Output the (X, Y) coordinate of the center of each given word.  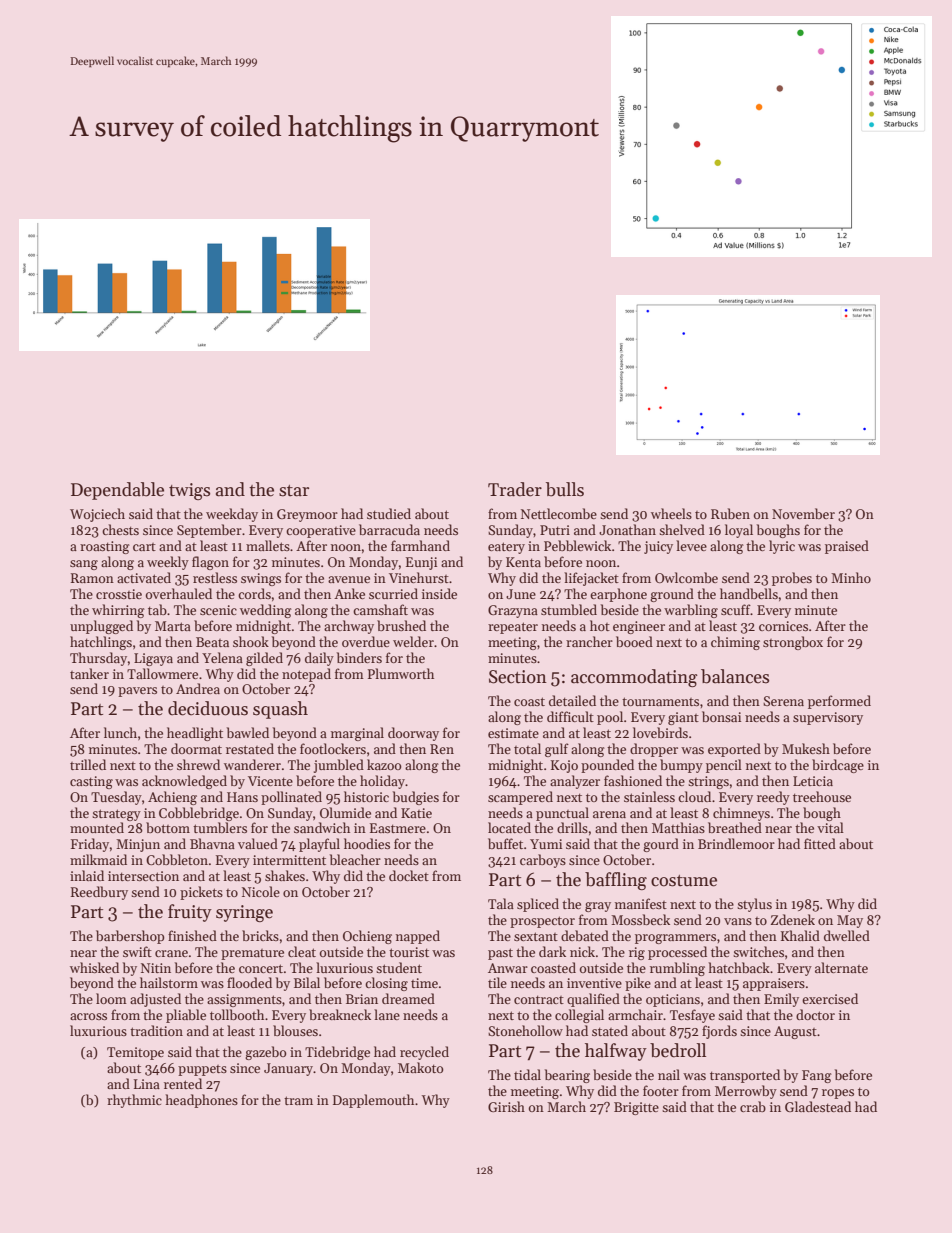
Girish (506, 1106)
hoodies (367, 843)
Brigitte (636, 1108)
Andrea (198, 688)
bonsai (721, 716)
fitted (820, 843)
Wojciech (97, 515)
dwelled (847, 935)
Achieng (172, 798)
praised (847, 547)
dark (552, 951)
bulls (565, 489)
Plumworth (401, 673)
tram (298, 1100)
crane (171, 953)
